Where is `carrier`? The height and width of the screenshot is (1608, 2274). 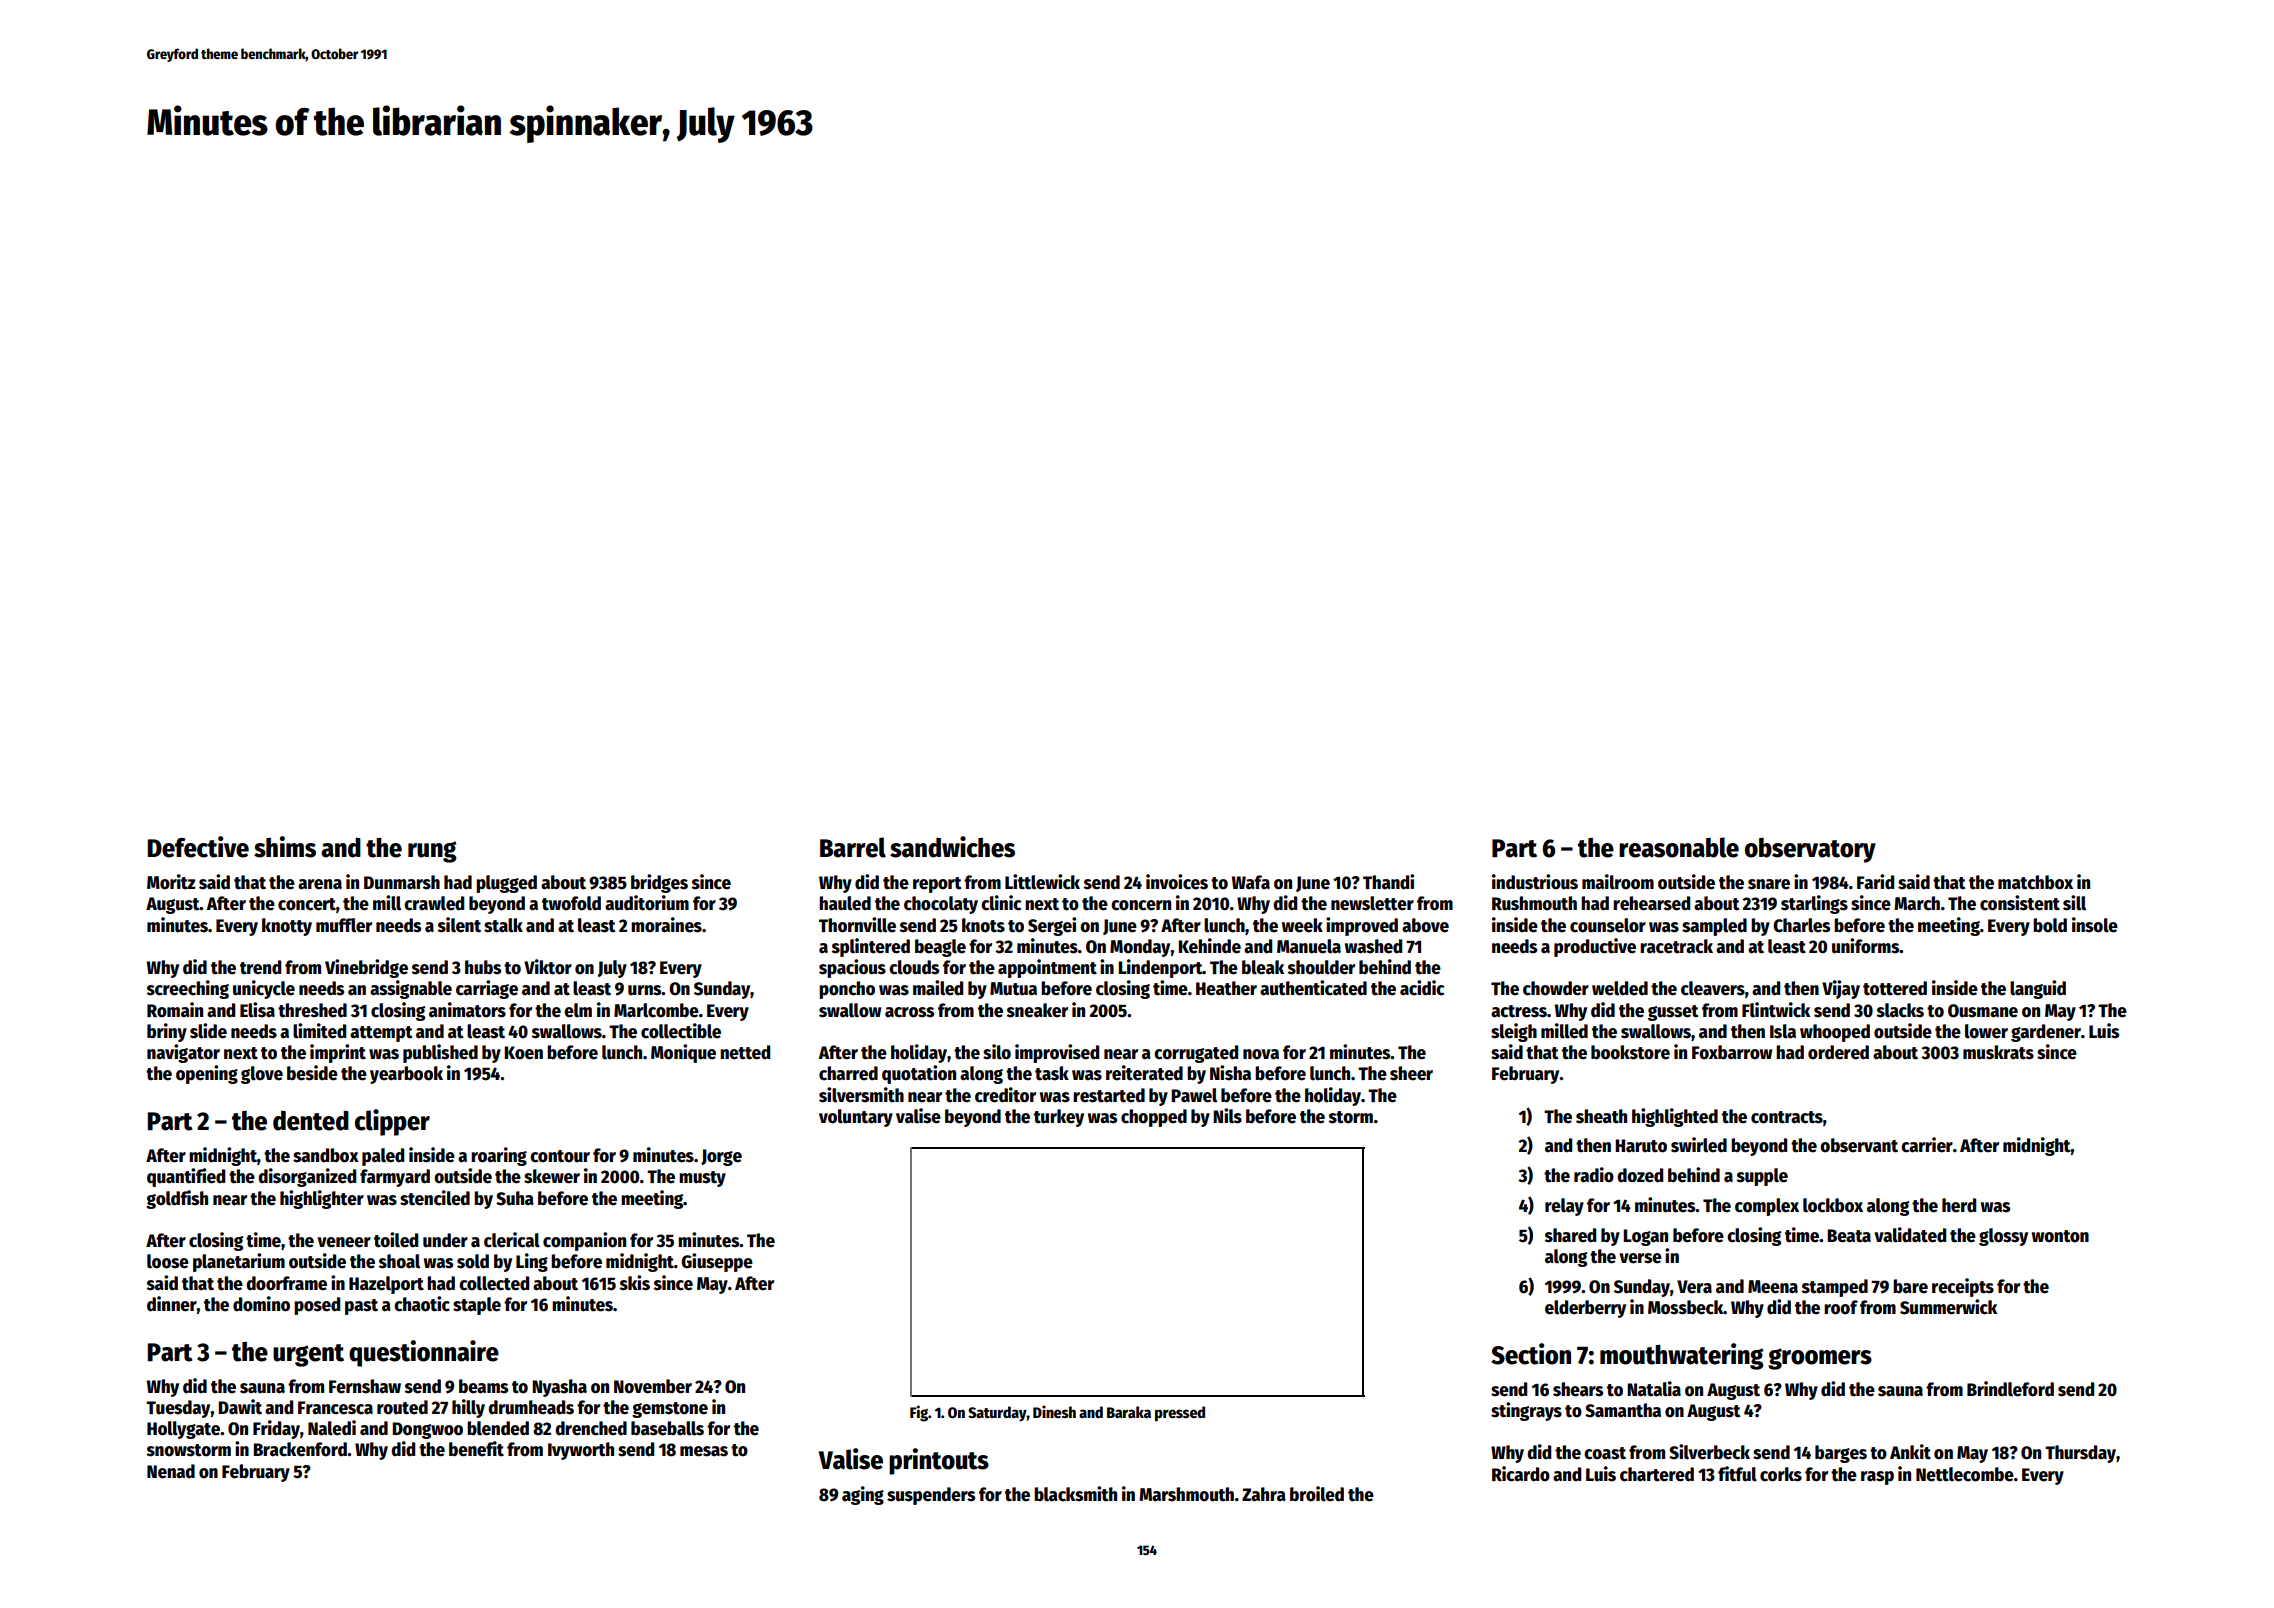
carrier is located at coordinates (1927, 1145).
